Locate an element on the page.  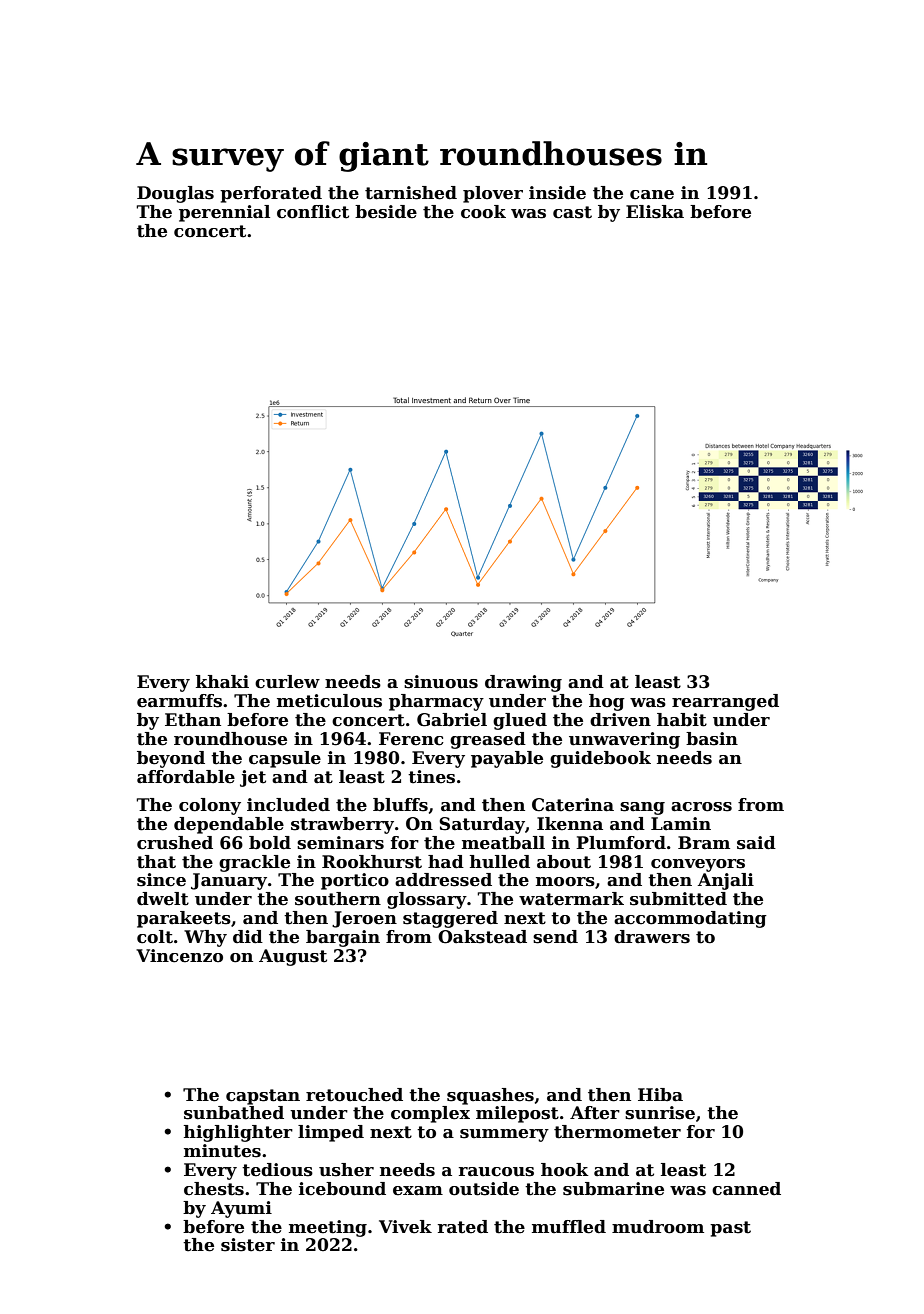
chests is located at coordinates (214, 1189).
